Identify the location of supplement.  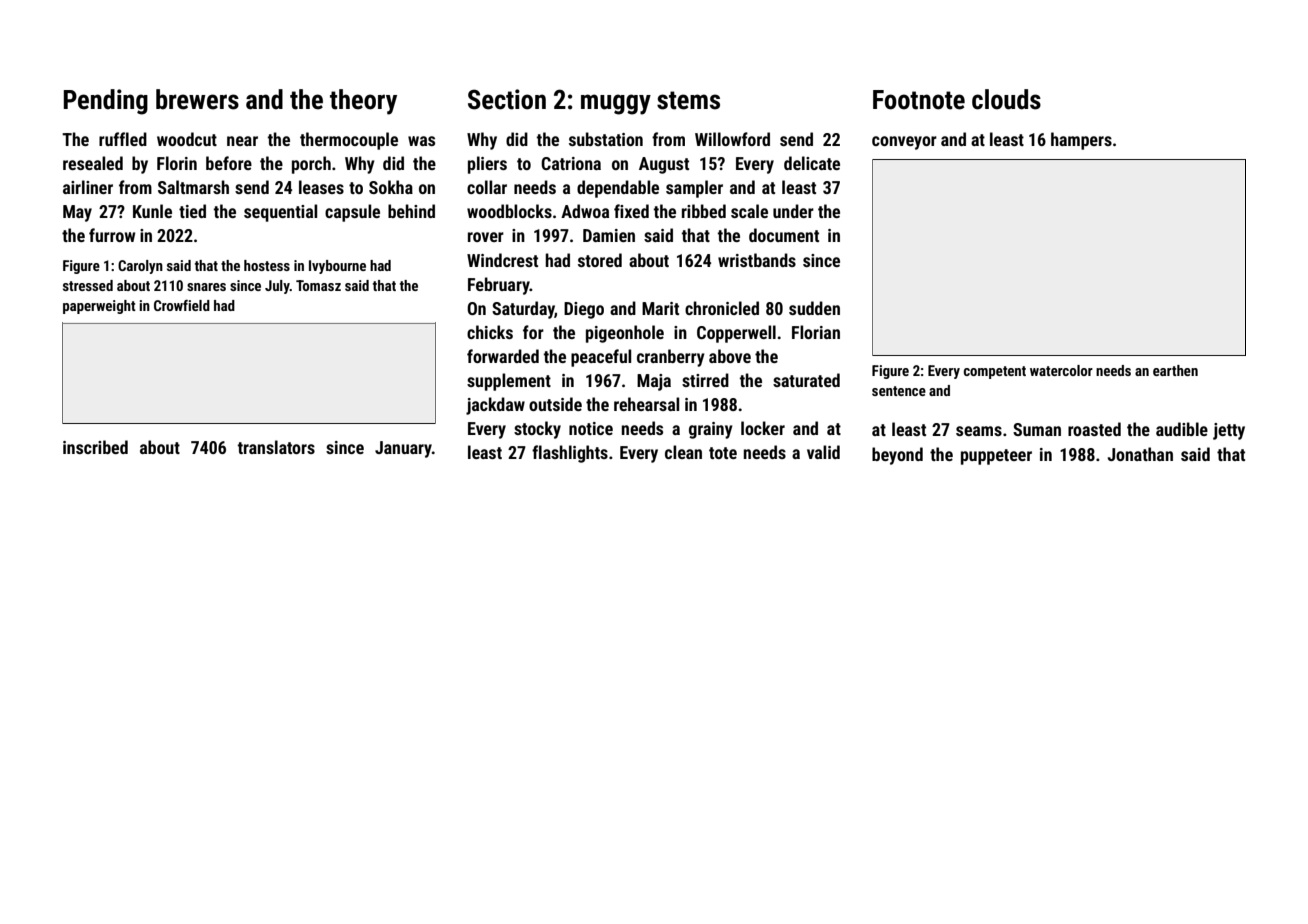
(509, 382).
